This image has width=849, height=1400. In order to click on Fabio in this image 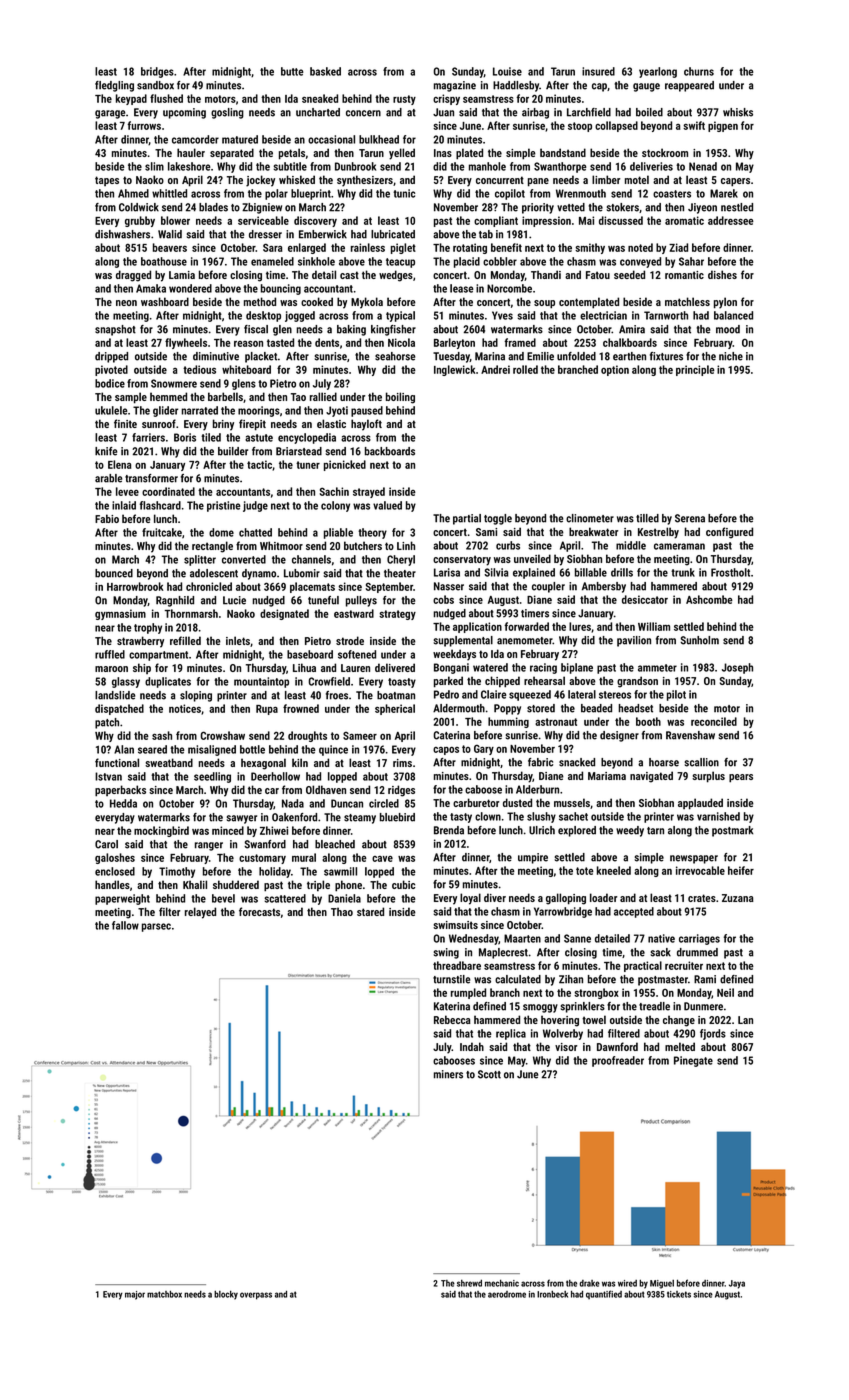, I will do `click(107, 518)`.
